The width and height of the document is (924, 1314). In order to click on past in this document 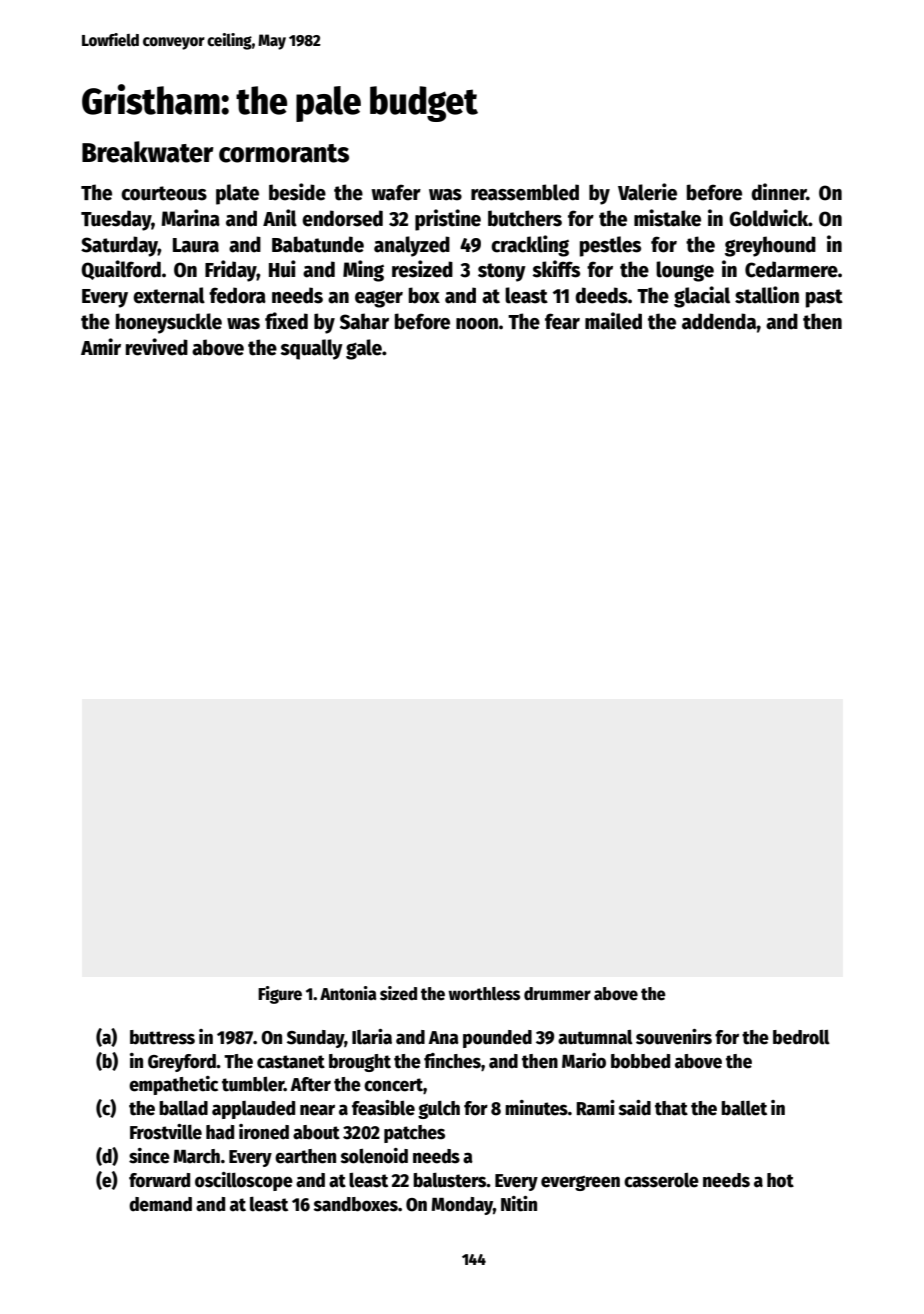, I will do `click(824, 298)`.
